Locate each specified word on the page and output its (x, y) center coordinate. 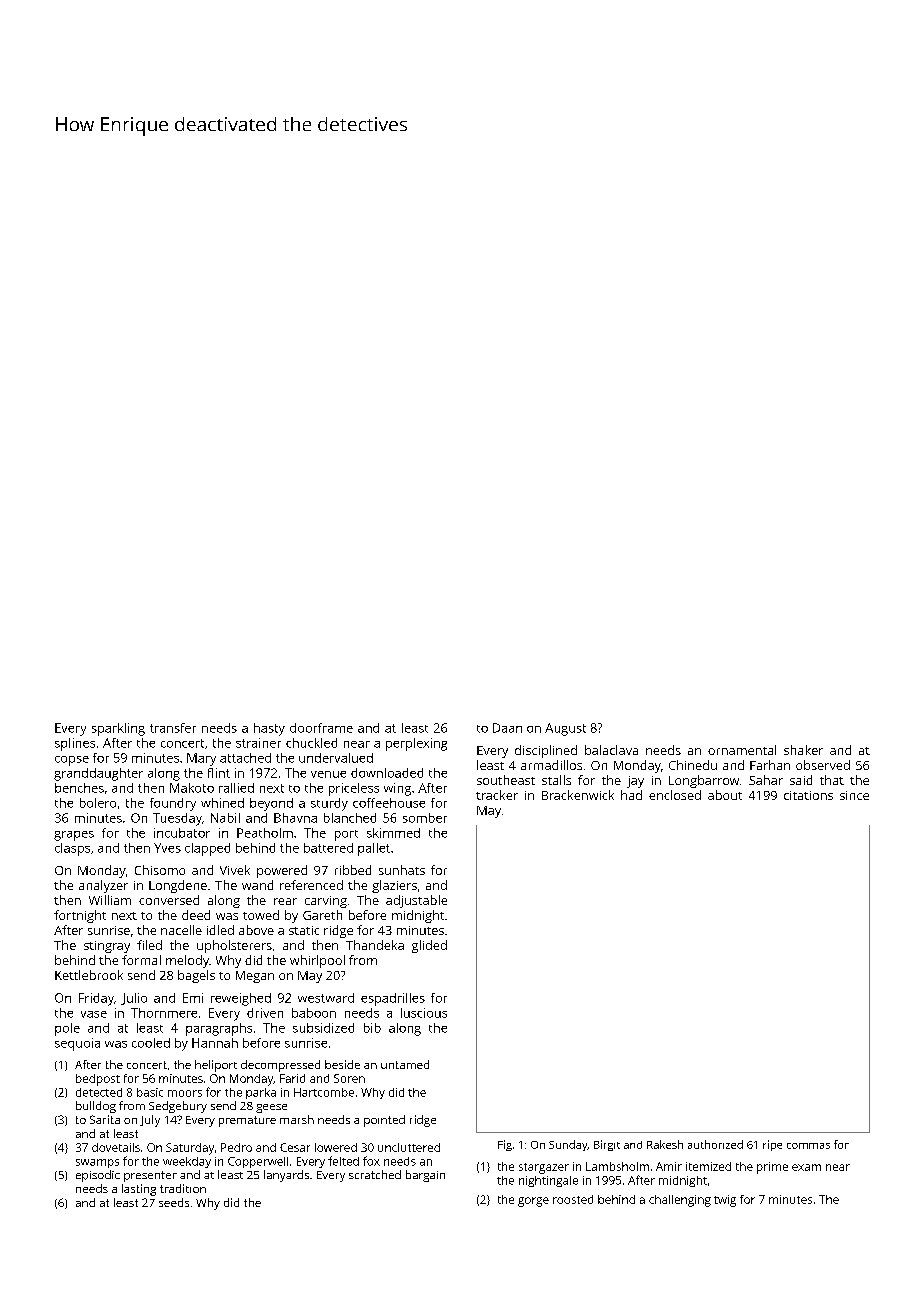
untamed (405, 1064)
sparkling (118, 729)
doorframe (321, 728)
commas (808, 1146)
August (565, 729)
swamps (97, 1163)
